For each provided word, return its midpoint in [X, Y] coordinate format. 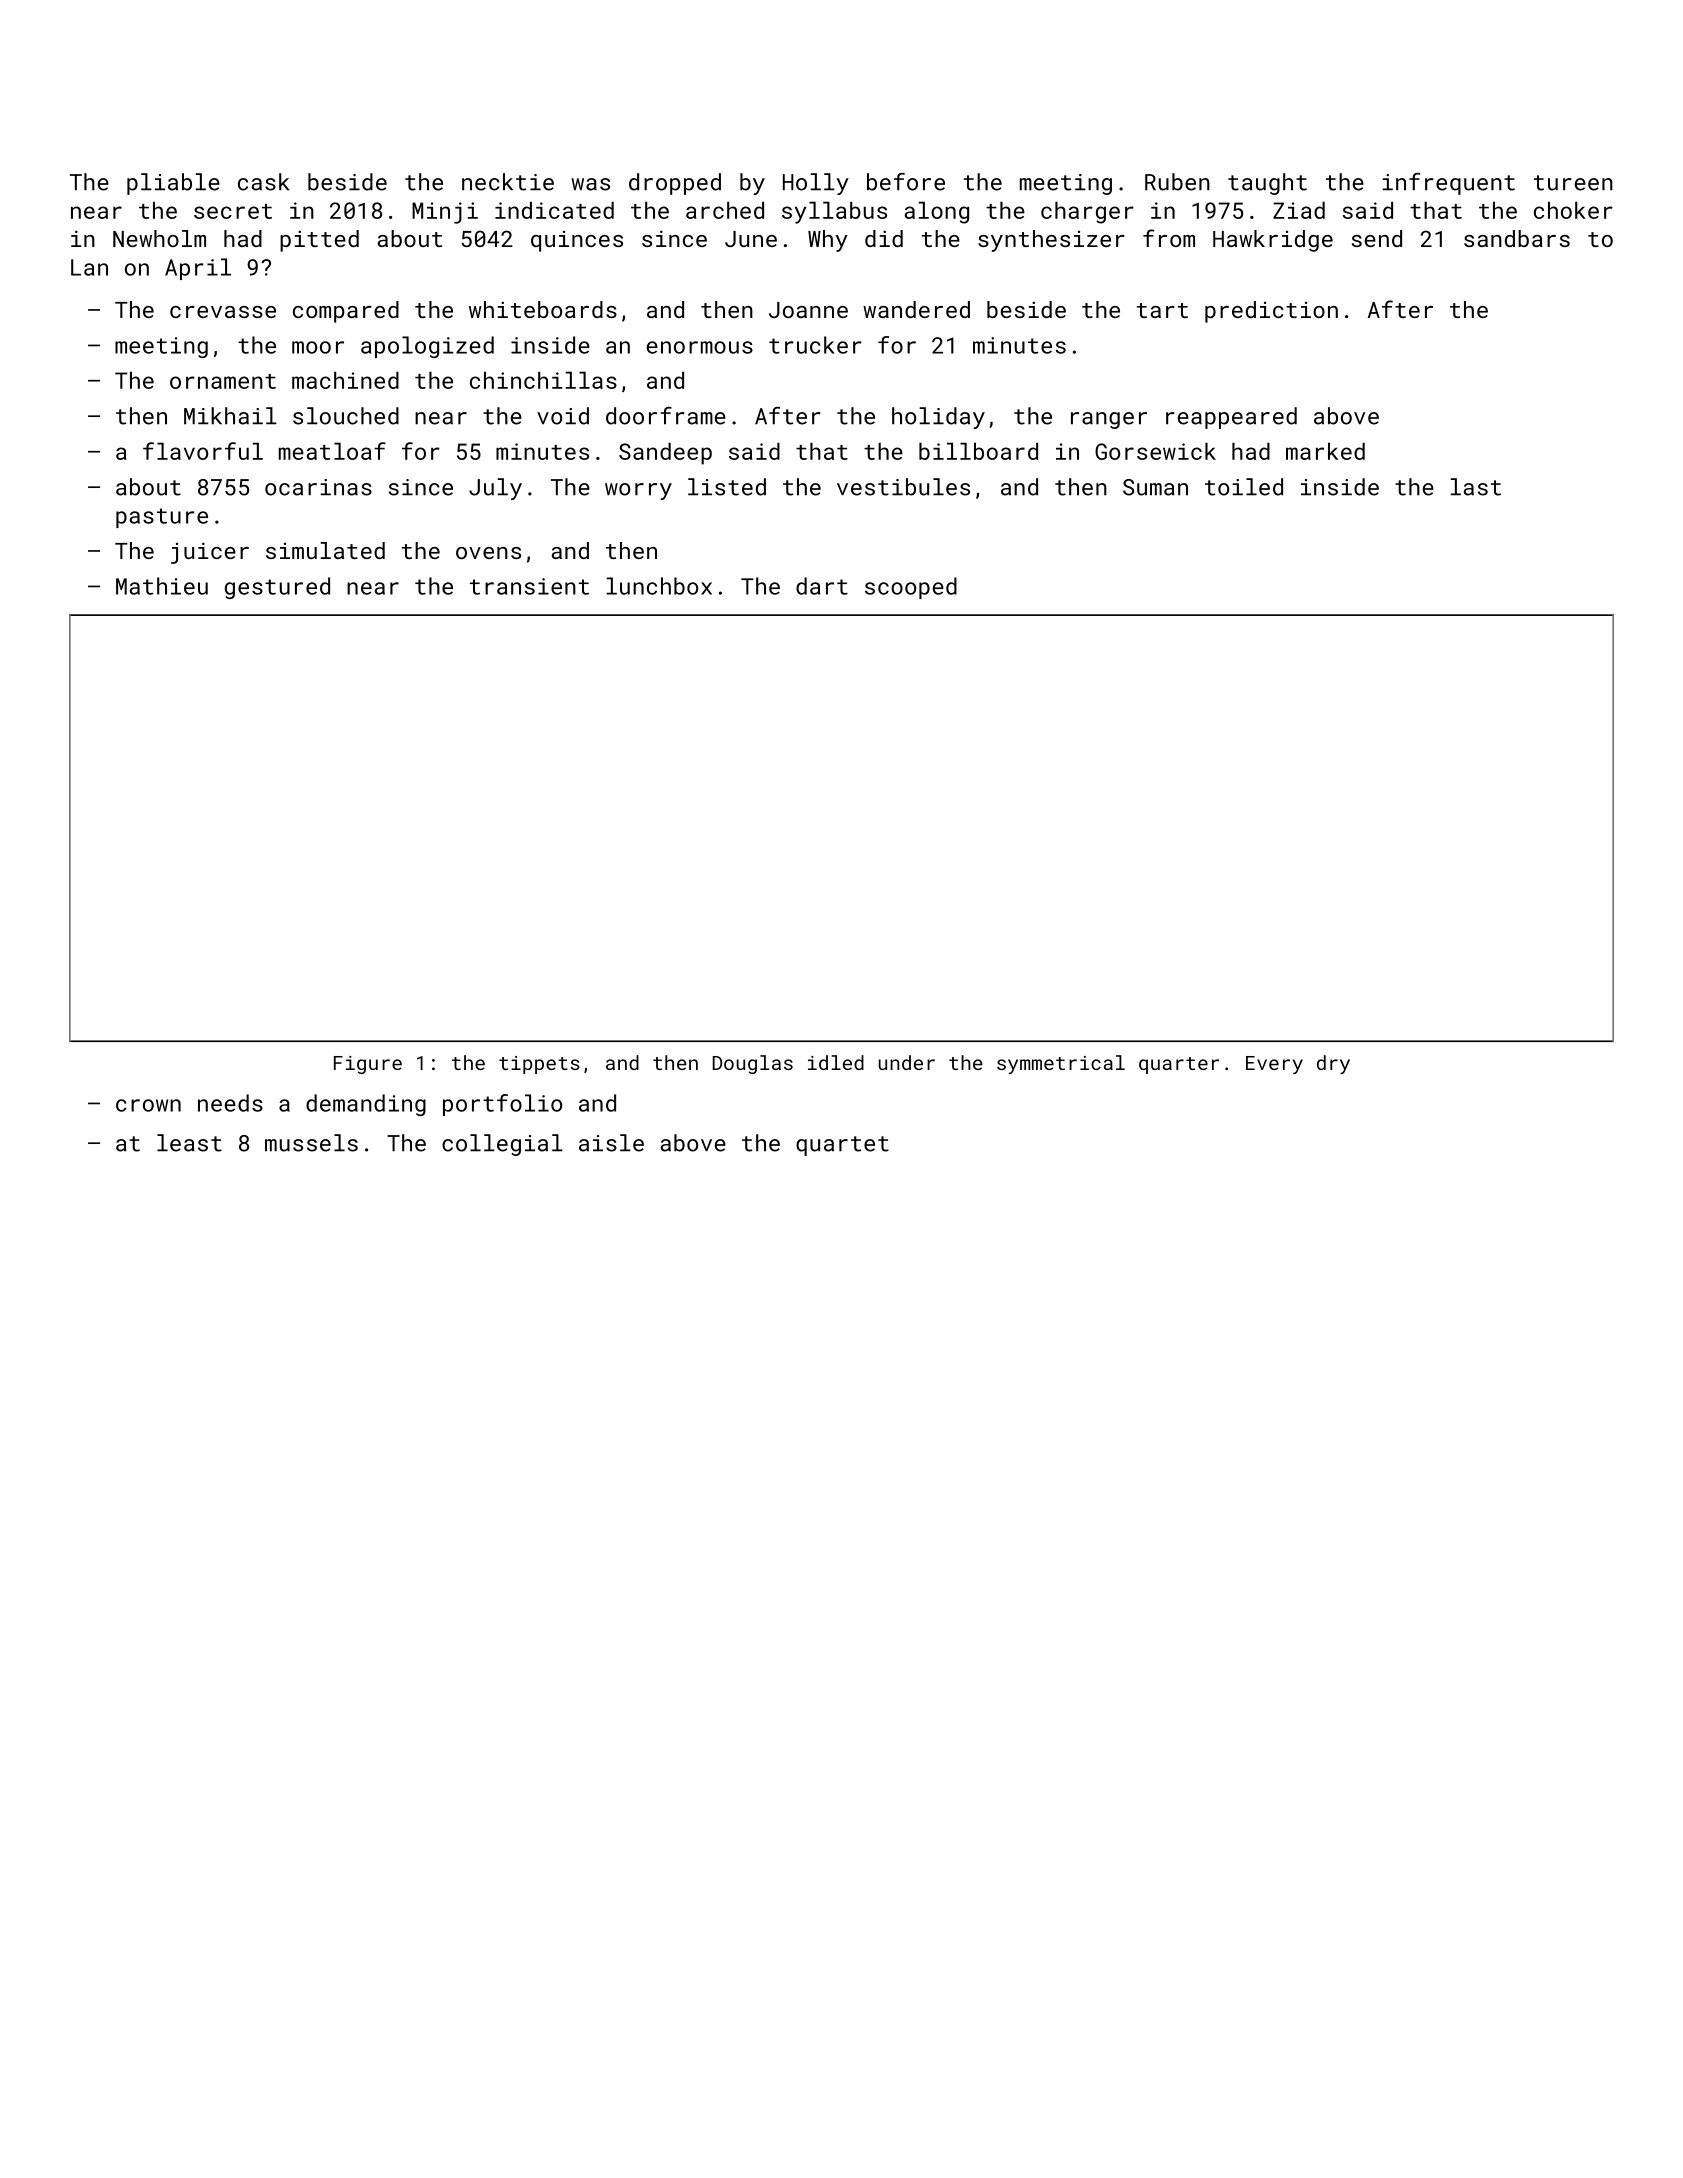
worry [638, 491]
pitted [319, 241]
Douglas [753, 1064]
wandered [916, 309]
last [1476, 487]
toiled [1244, 487]
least [189, 1143]
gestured [277, 588]
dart [822, 586]
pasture [162, 518]
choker [1573, 210]
